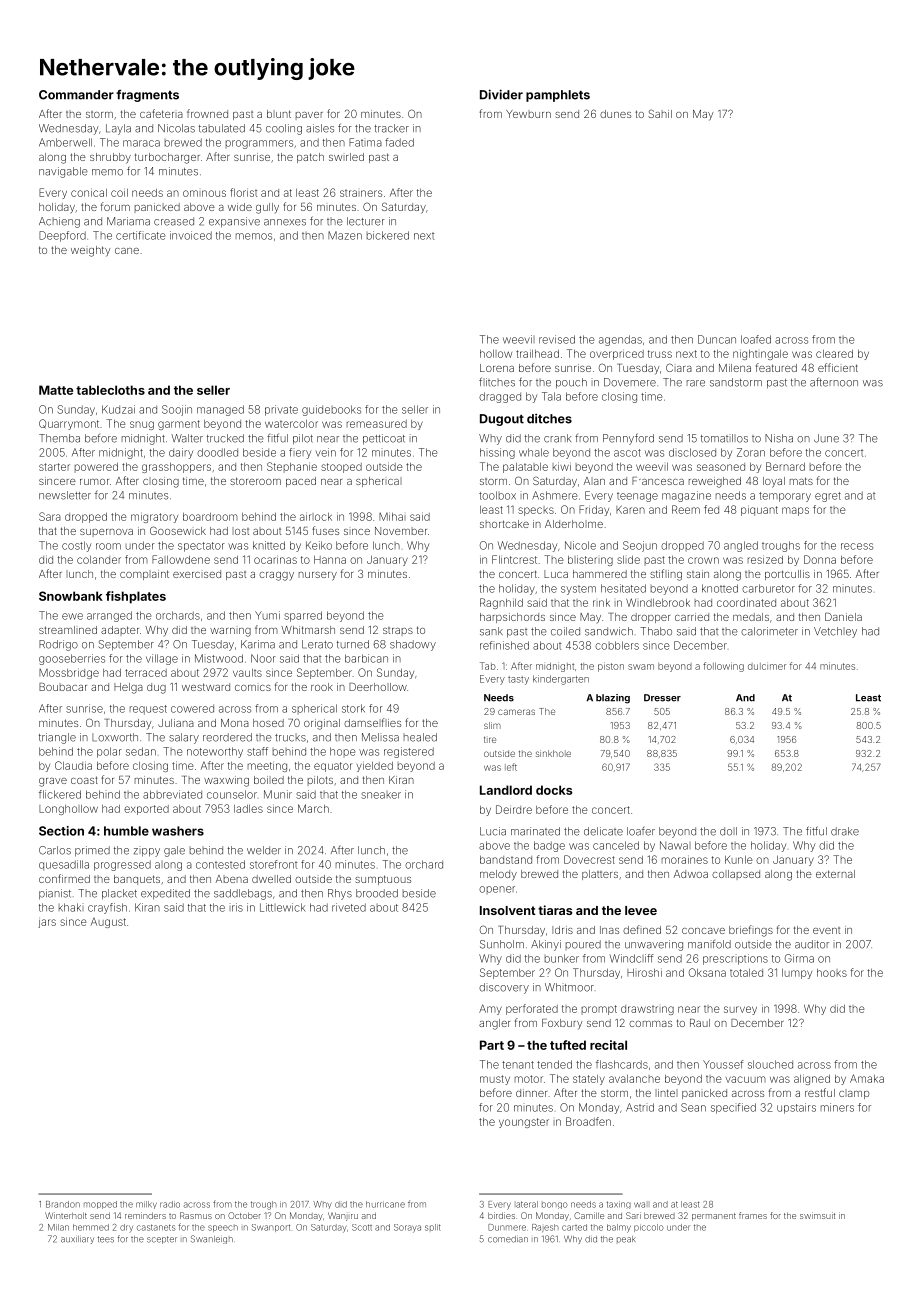 The image size is (924, 1308). What do you see at coordinates (77, 1240) in the page?
I see `auxiliary` at bounding box center [77, 1240].
